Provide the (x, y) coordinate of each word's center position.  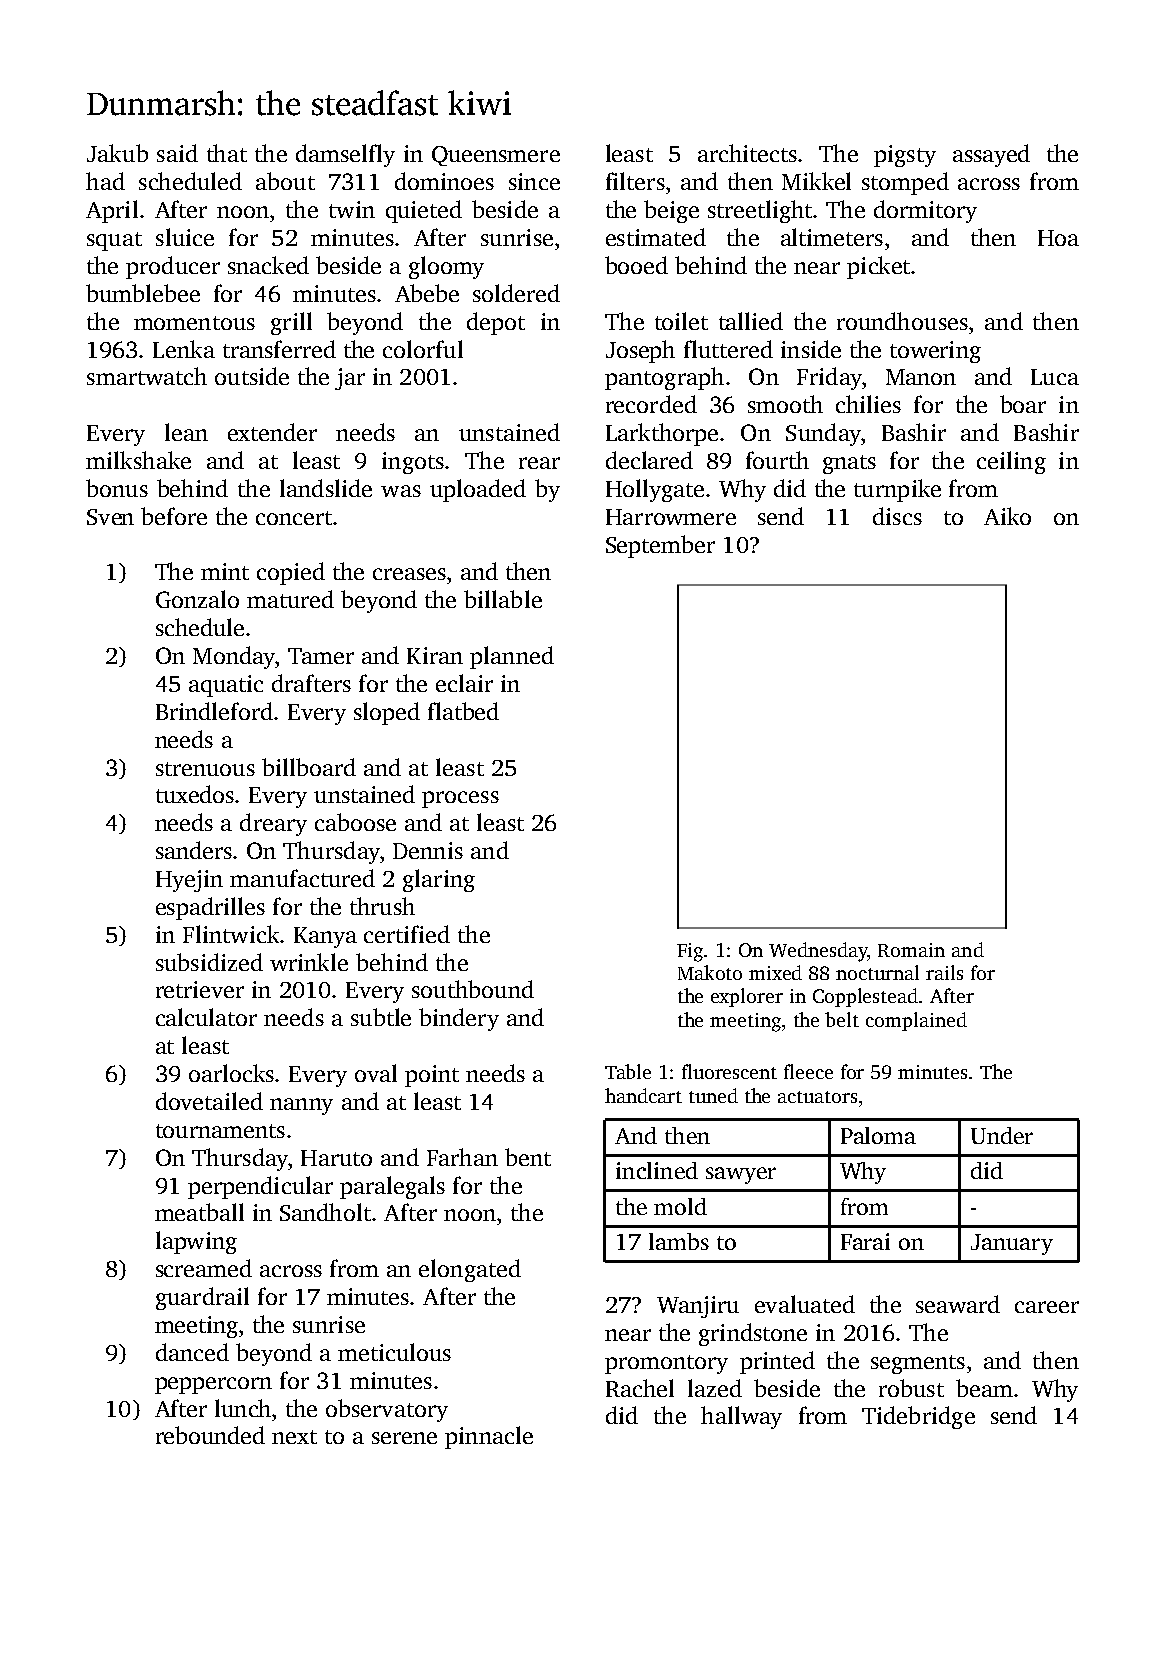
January (1012, 1244)
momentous (194, 323)
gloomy (446, 267)
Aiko (1007, 516)
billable (503, 599)
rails (944, 972)
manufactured (302, 878)
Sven (110, 517)
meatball (199, 1212)
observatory (387, 1410)
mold (680, 1206)
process (460, 799)
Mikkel (816, 181)
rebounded (210, 1435)
